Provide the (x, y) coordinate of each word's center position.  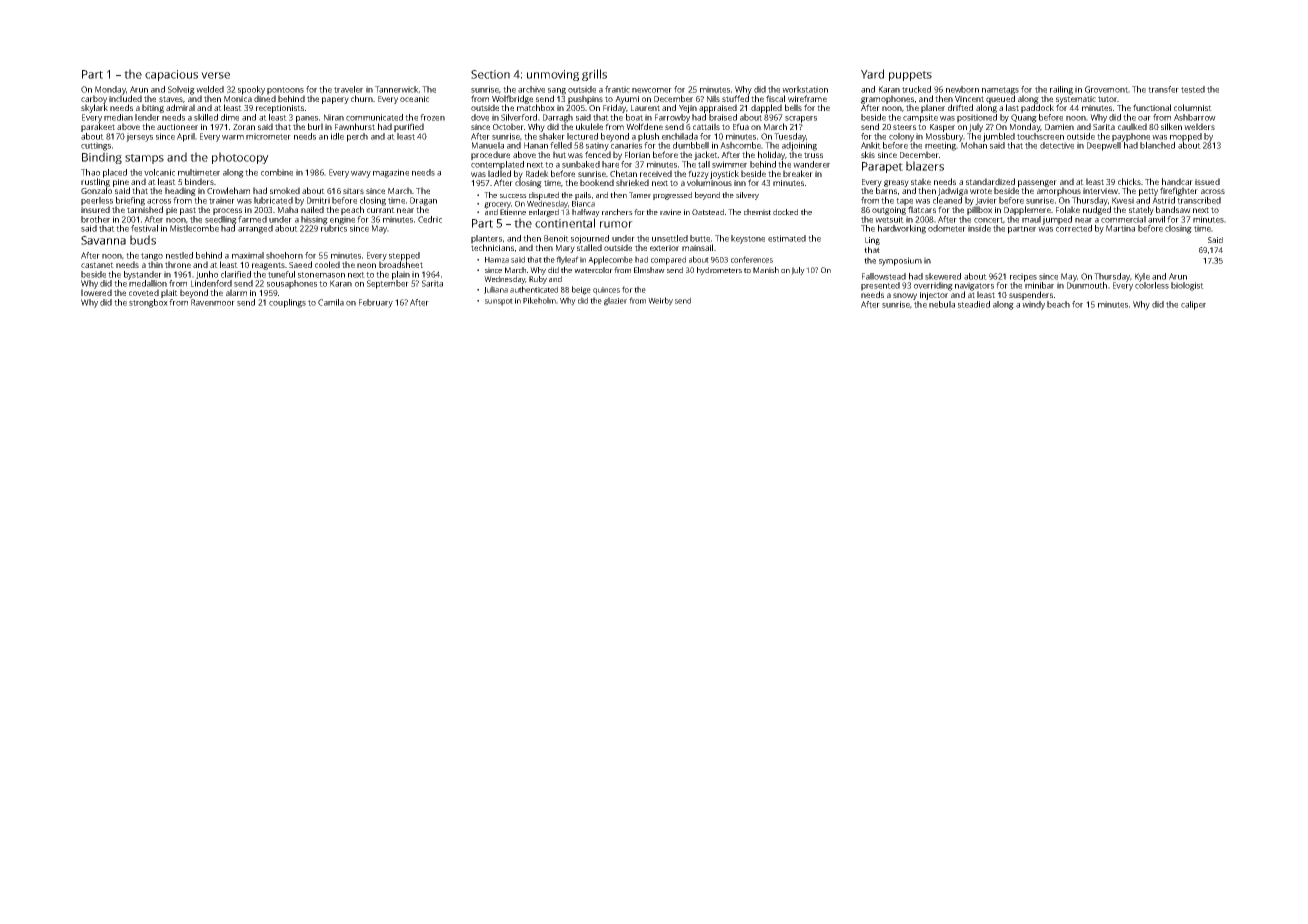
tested (1193, 89)
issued (1207, 181)
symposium (900, 261)
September (388, 284)
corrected (1074, 228)
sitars (353, 191)
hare (610, 164)
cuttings (96, 146)
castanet (97, 265)
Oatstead (708, 212)
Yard (872, 74)
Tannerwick (397, 89)
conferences (752, 259)
